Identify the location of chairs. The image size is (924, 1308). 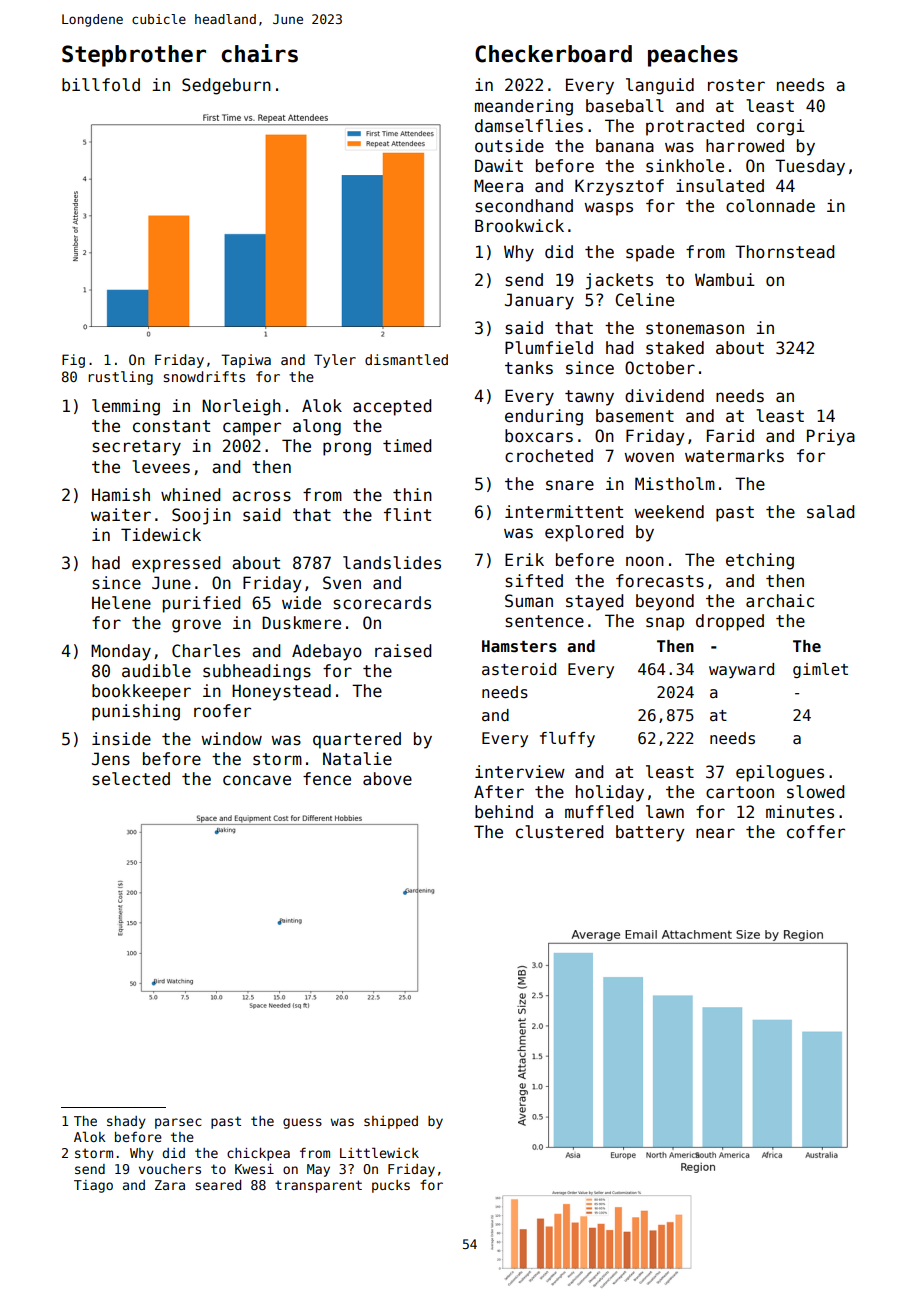
(259, 53).
